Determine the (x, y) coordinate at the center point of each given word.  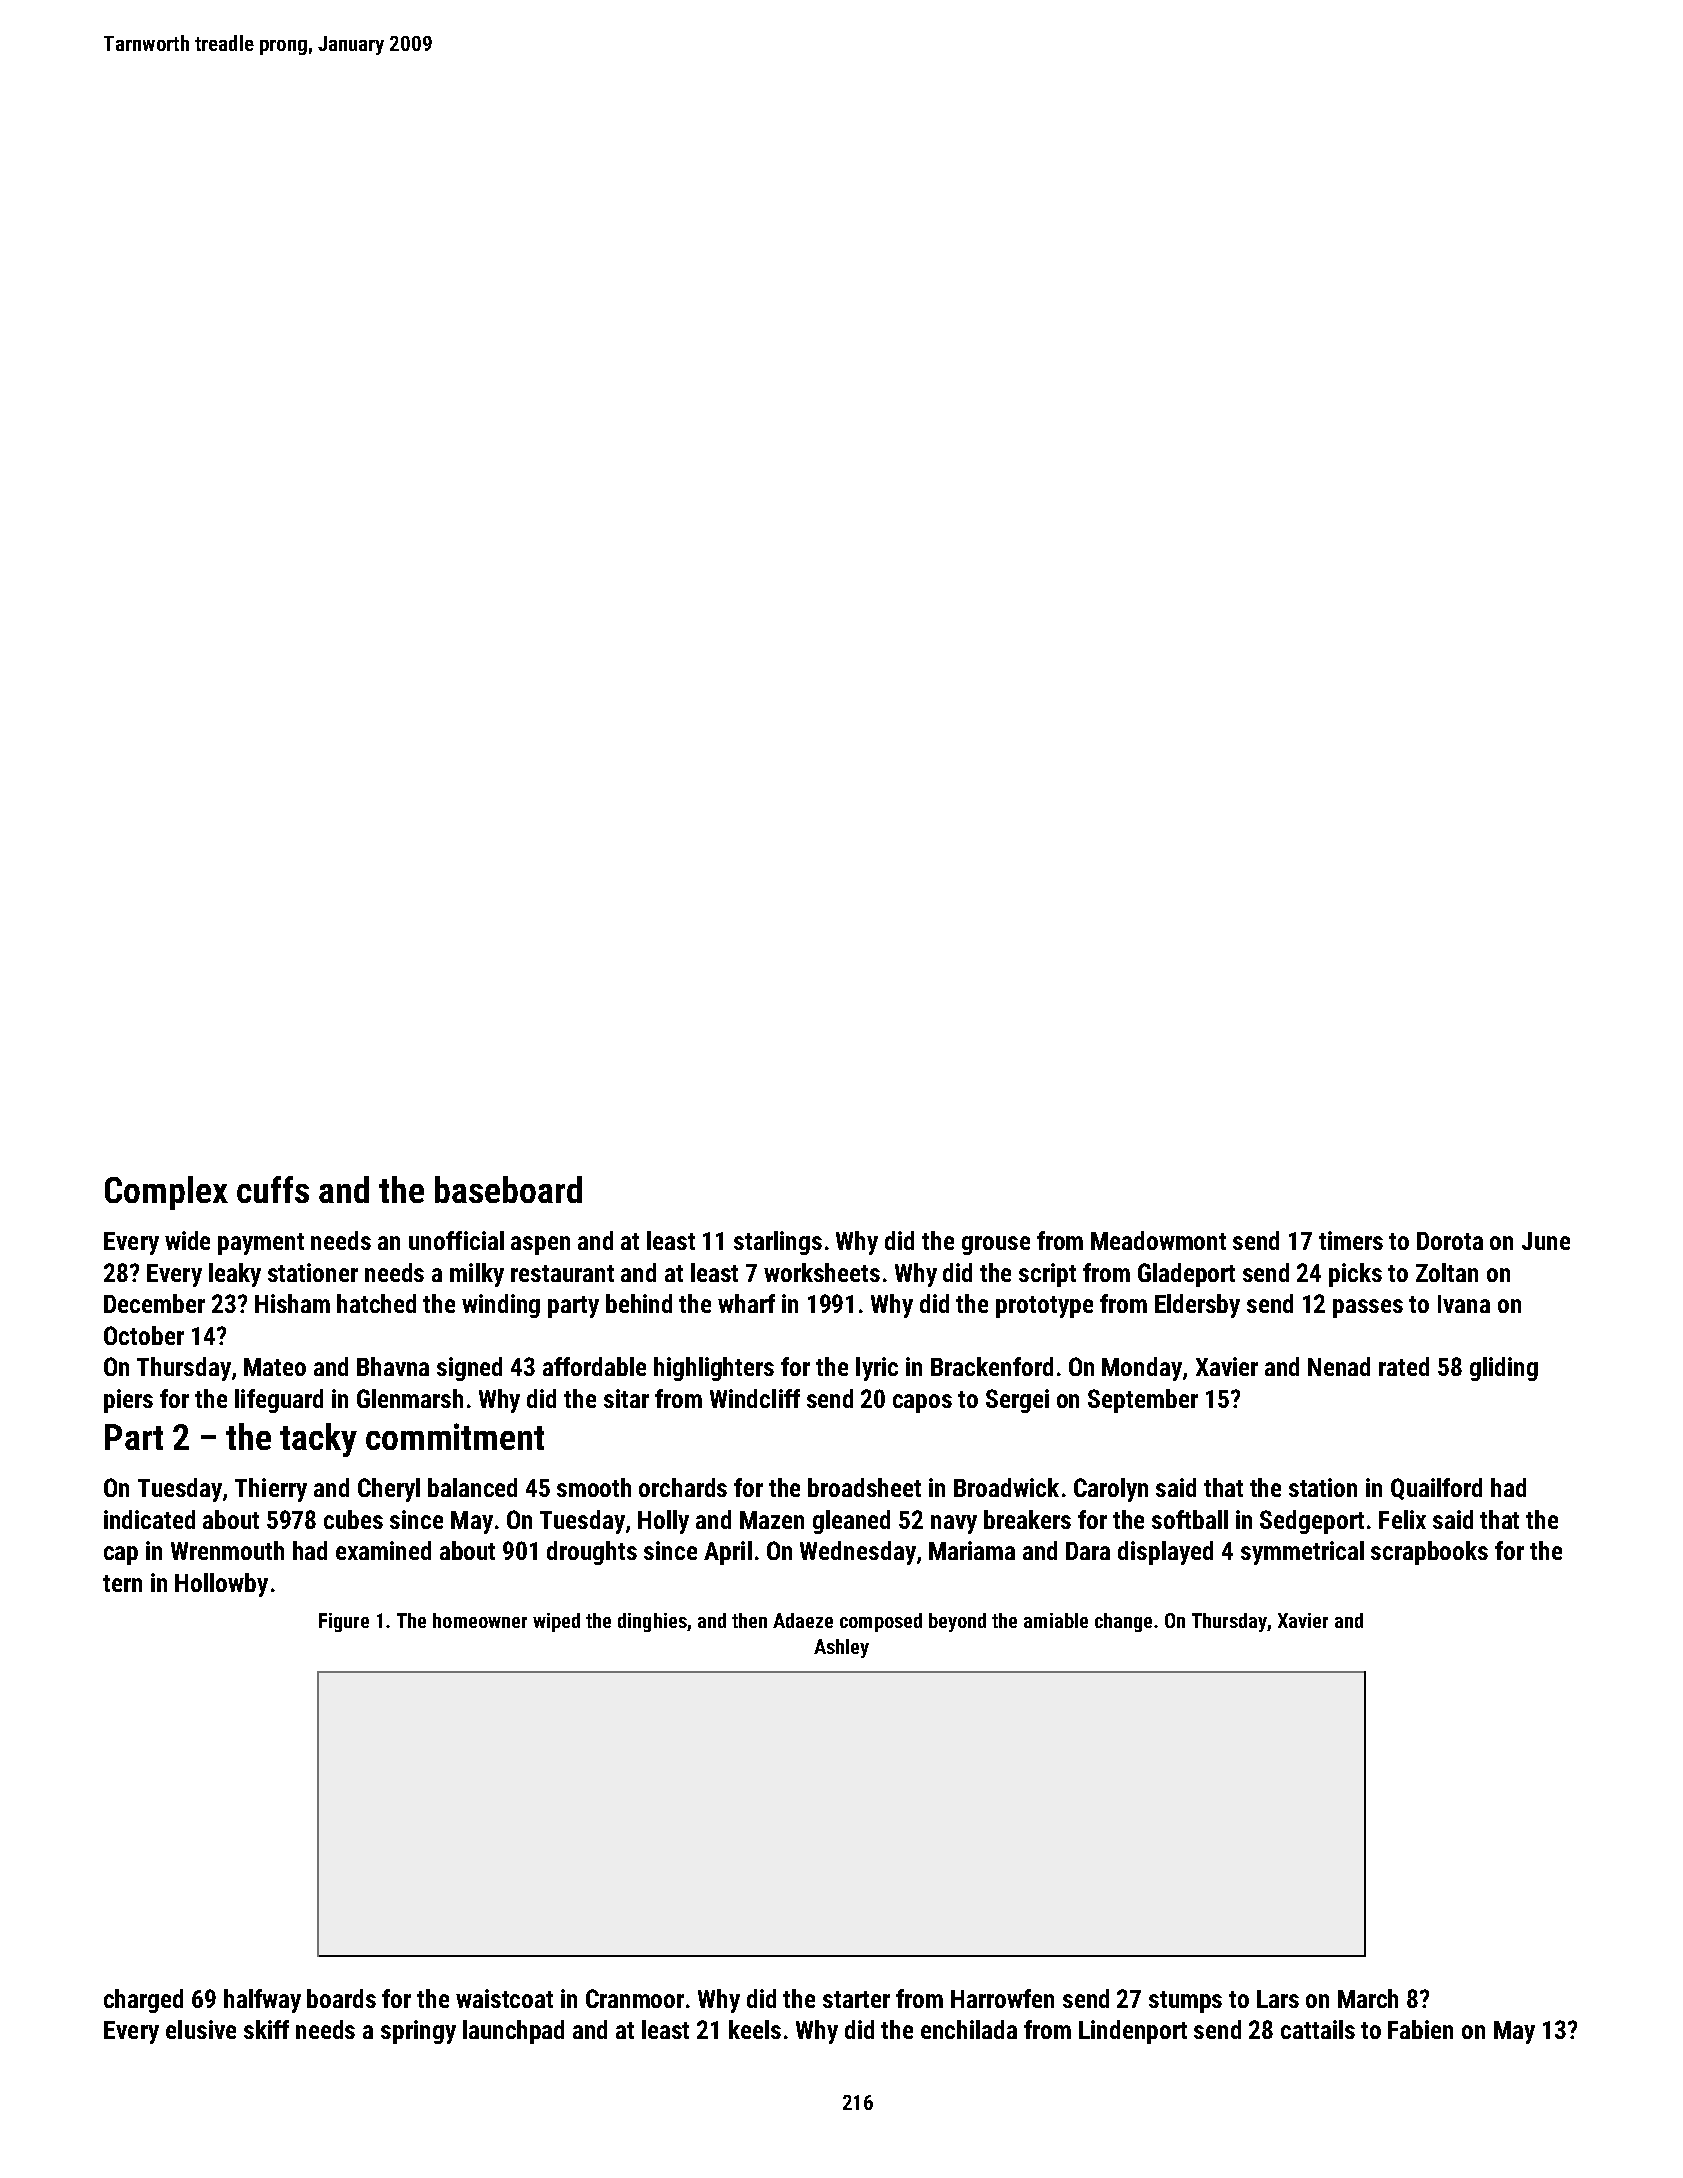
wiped (556, 1622)
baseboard (508, 1189)
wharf (746, 1303)
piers (128, 1401)
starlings (778, 1243)
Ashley (841, 1648)
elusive (201, 2029)
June (1546, 1241)
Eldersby (1197, 1306)
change (1123, 1622)
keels (755, 2029)
